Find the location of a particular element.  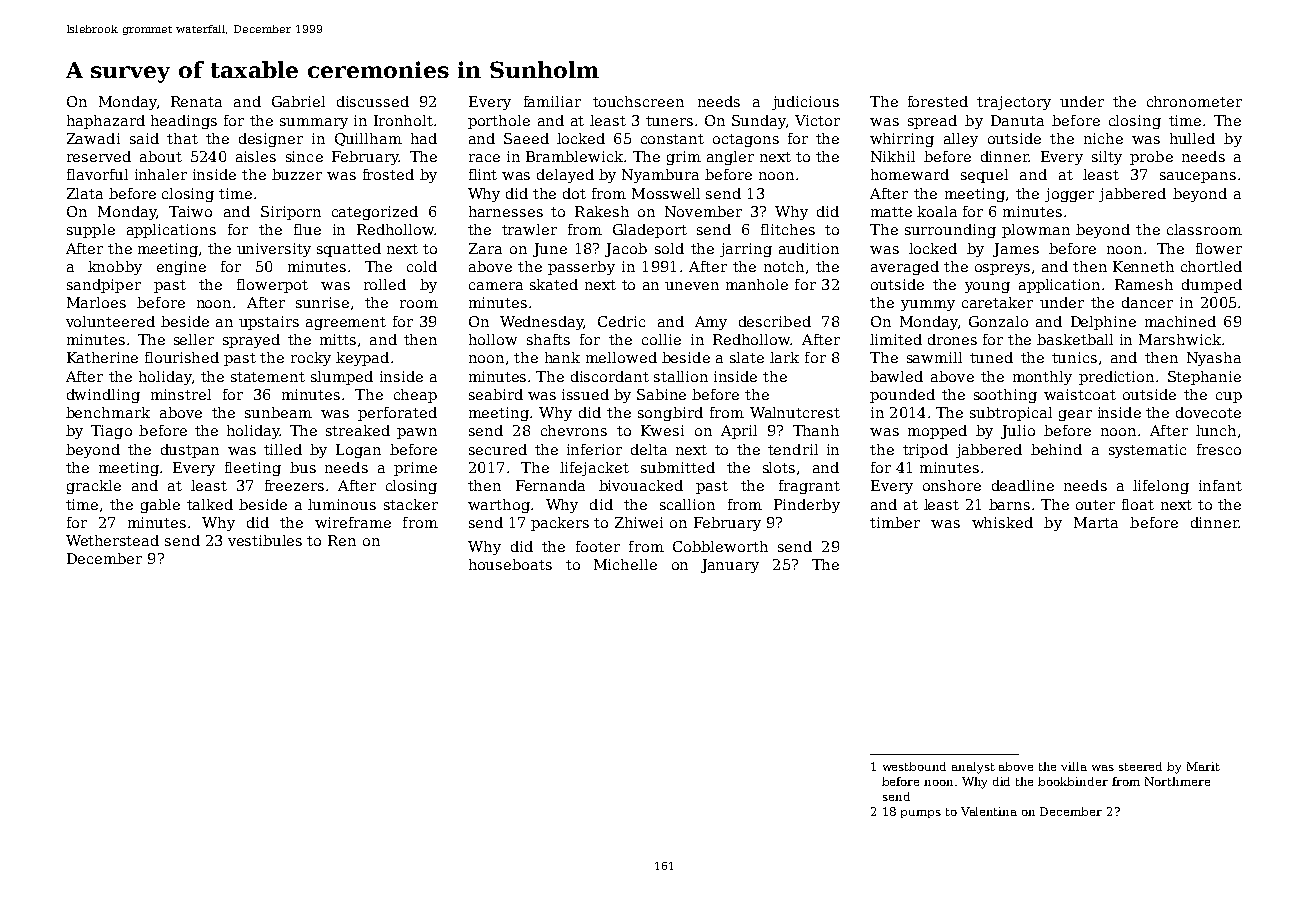

dumped is located at coordinates (1212, 286).
